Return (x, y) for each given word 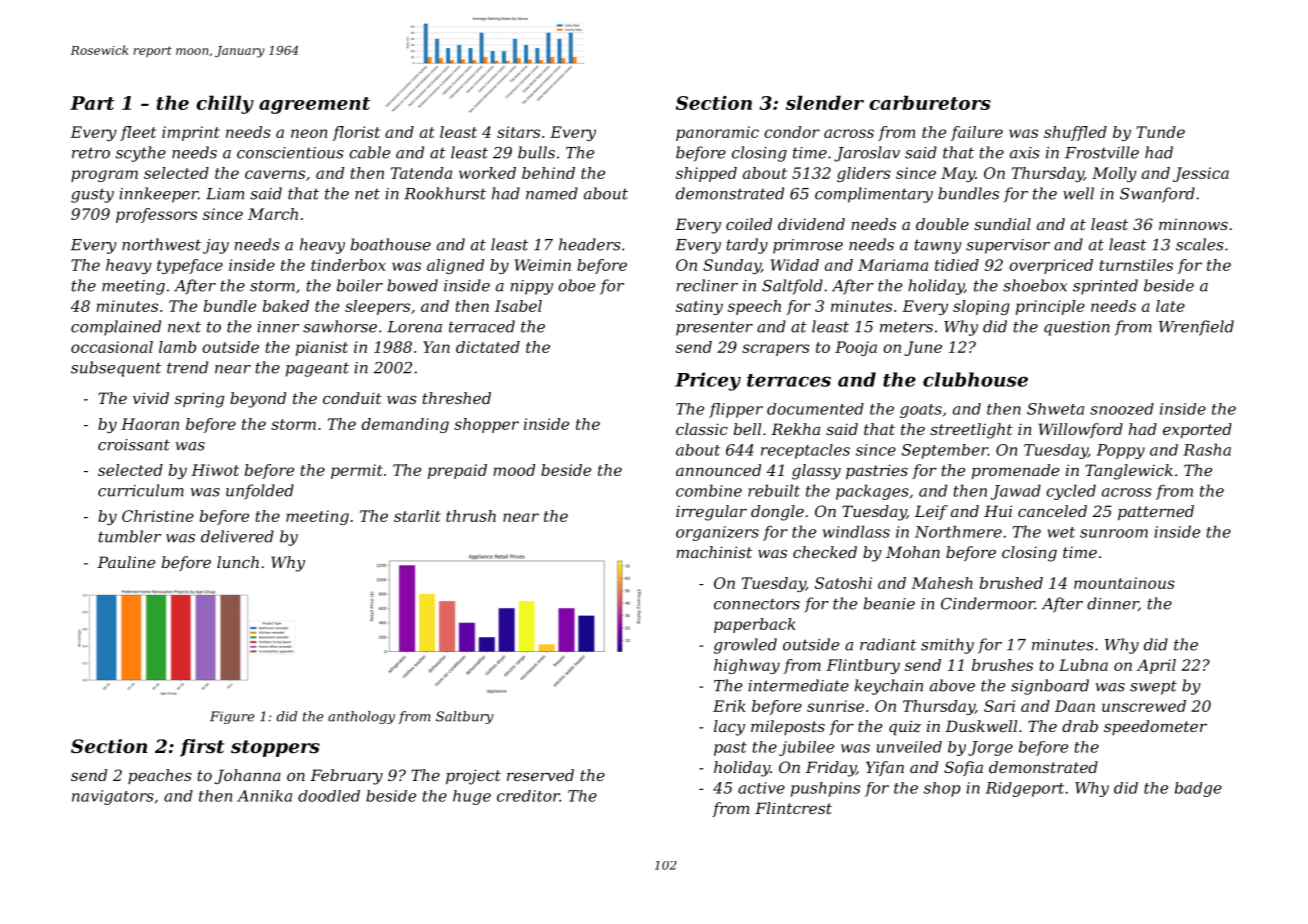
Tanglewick (1129, 472)
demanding (405, 425)
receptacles (805, 451)
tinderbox (348, 265)
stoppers (275, 748)
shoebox (1035, 285)
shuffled (1075, 133)
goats (921, 411)
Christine (158, 516)
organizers (717, 533)
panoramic (717, 133)
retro (91, 153)
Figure (232, 717)
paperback (755, 625)
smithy (947, 646)
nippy (531, 287)
